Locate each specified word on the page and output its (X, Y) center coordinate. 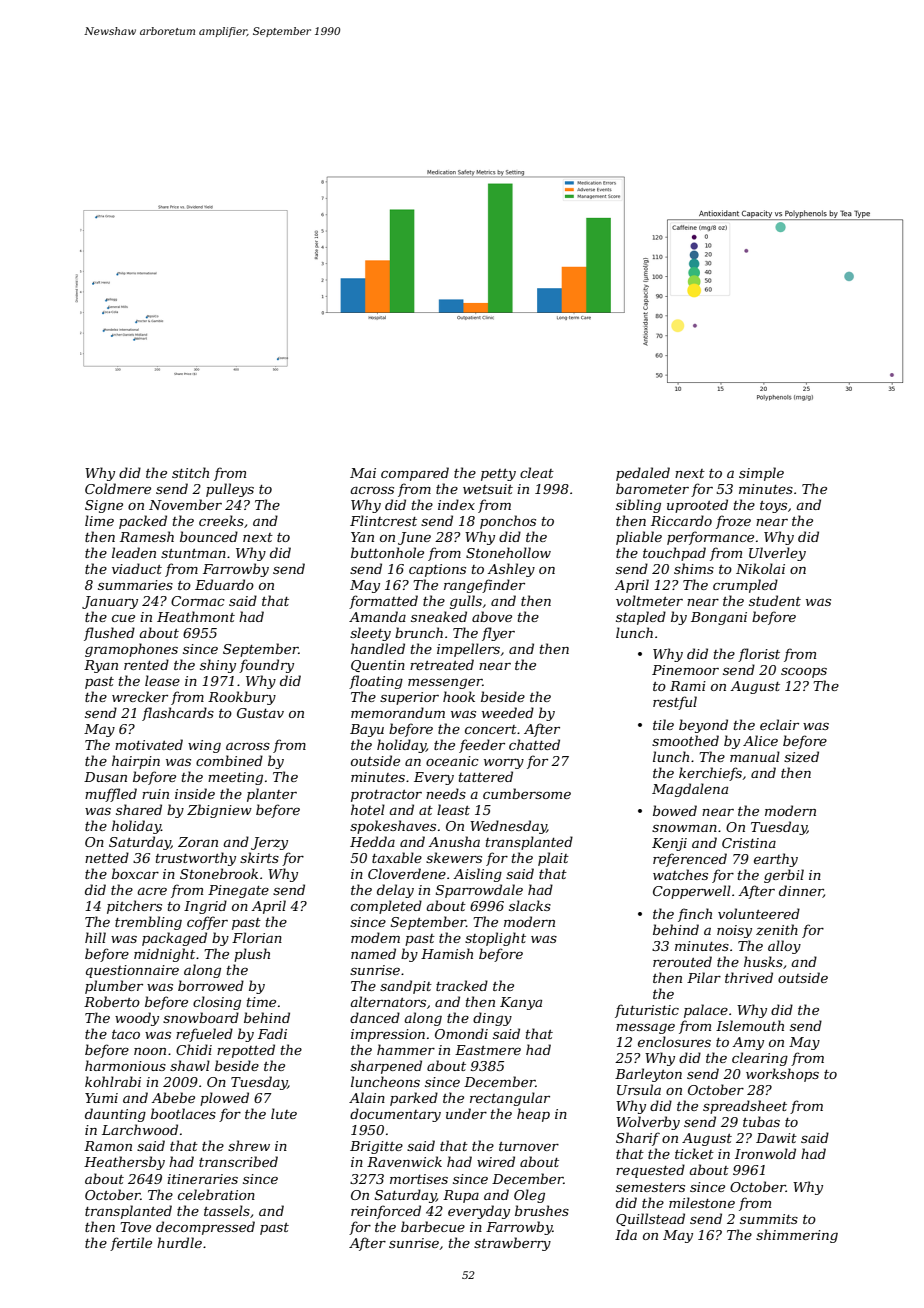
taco (126, 1034)
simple (761, 474)
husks (763, 961)
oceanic (452, 761)
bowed (675, 810)
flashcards (178, 714)
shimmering (797, 1236)
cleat (537, 472)
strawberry (512, 1244)
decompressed (205, 1228)
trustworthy (196, 859)
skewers (454, 857)
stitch (190, 472)
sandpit (406, 987)
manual (755, 756)
